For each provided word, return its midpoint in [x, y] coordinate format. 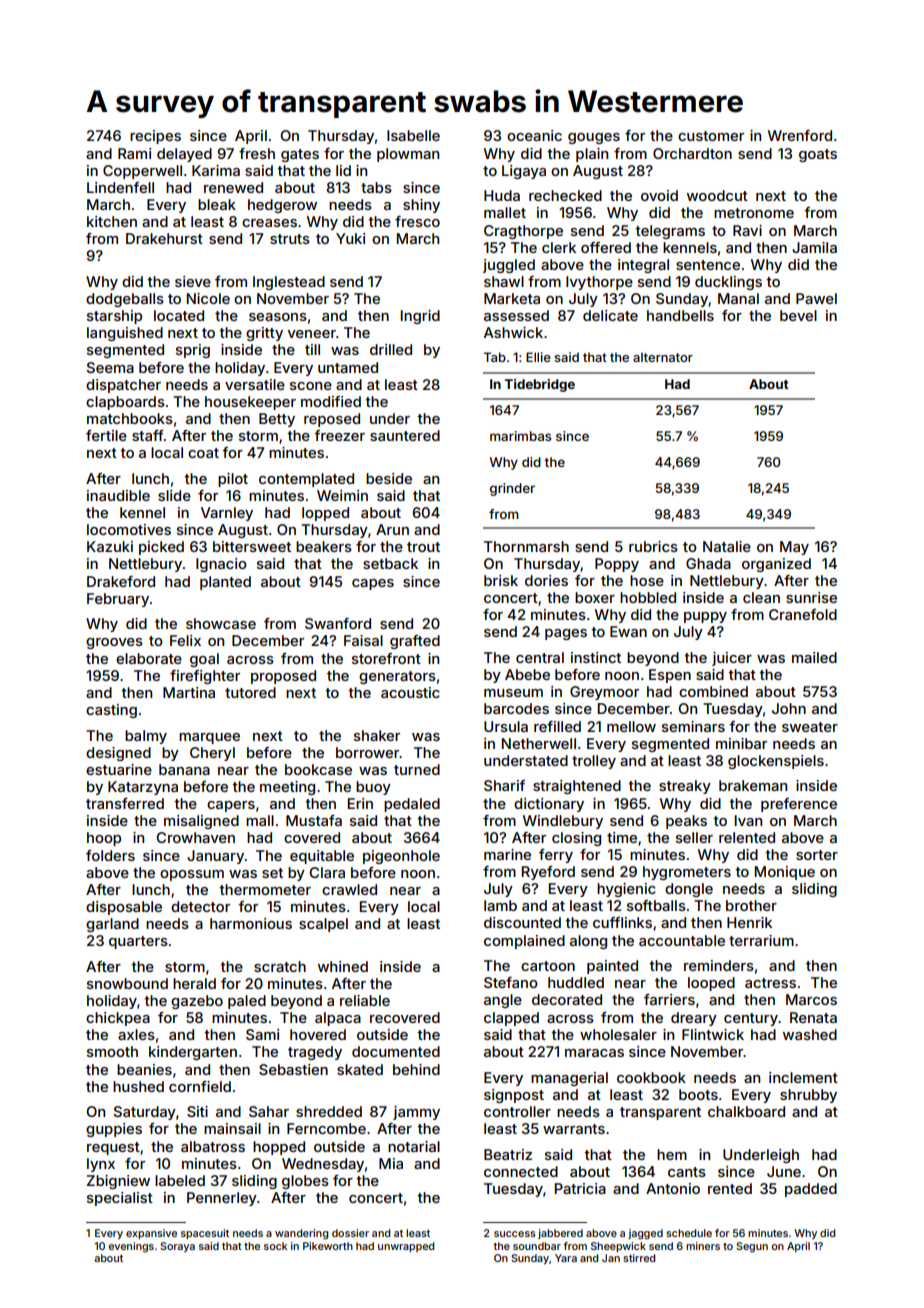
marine [507, 854]
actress [770, 983]
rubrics [653, 546]
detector [200, 906]
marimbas [520, 436]
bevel [798, 315]
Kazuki [110, 546]
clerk [559, 247]
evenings [131, 1247]
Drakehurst [164, 238]
